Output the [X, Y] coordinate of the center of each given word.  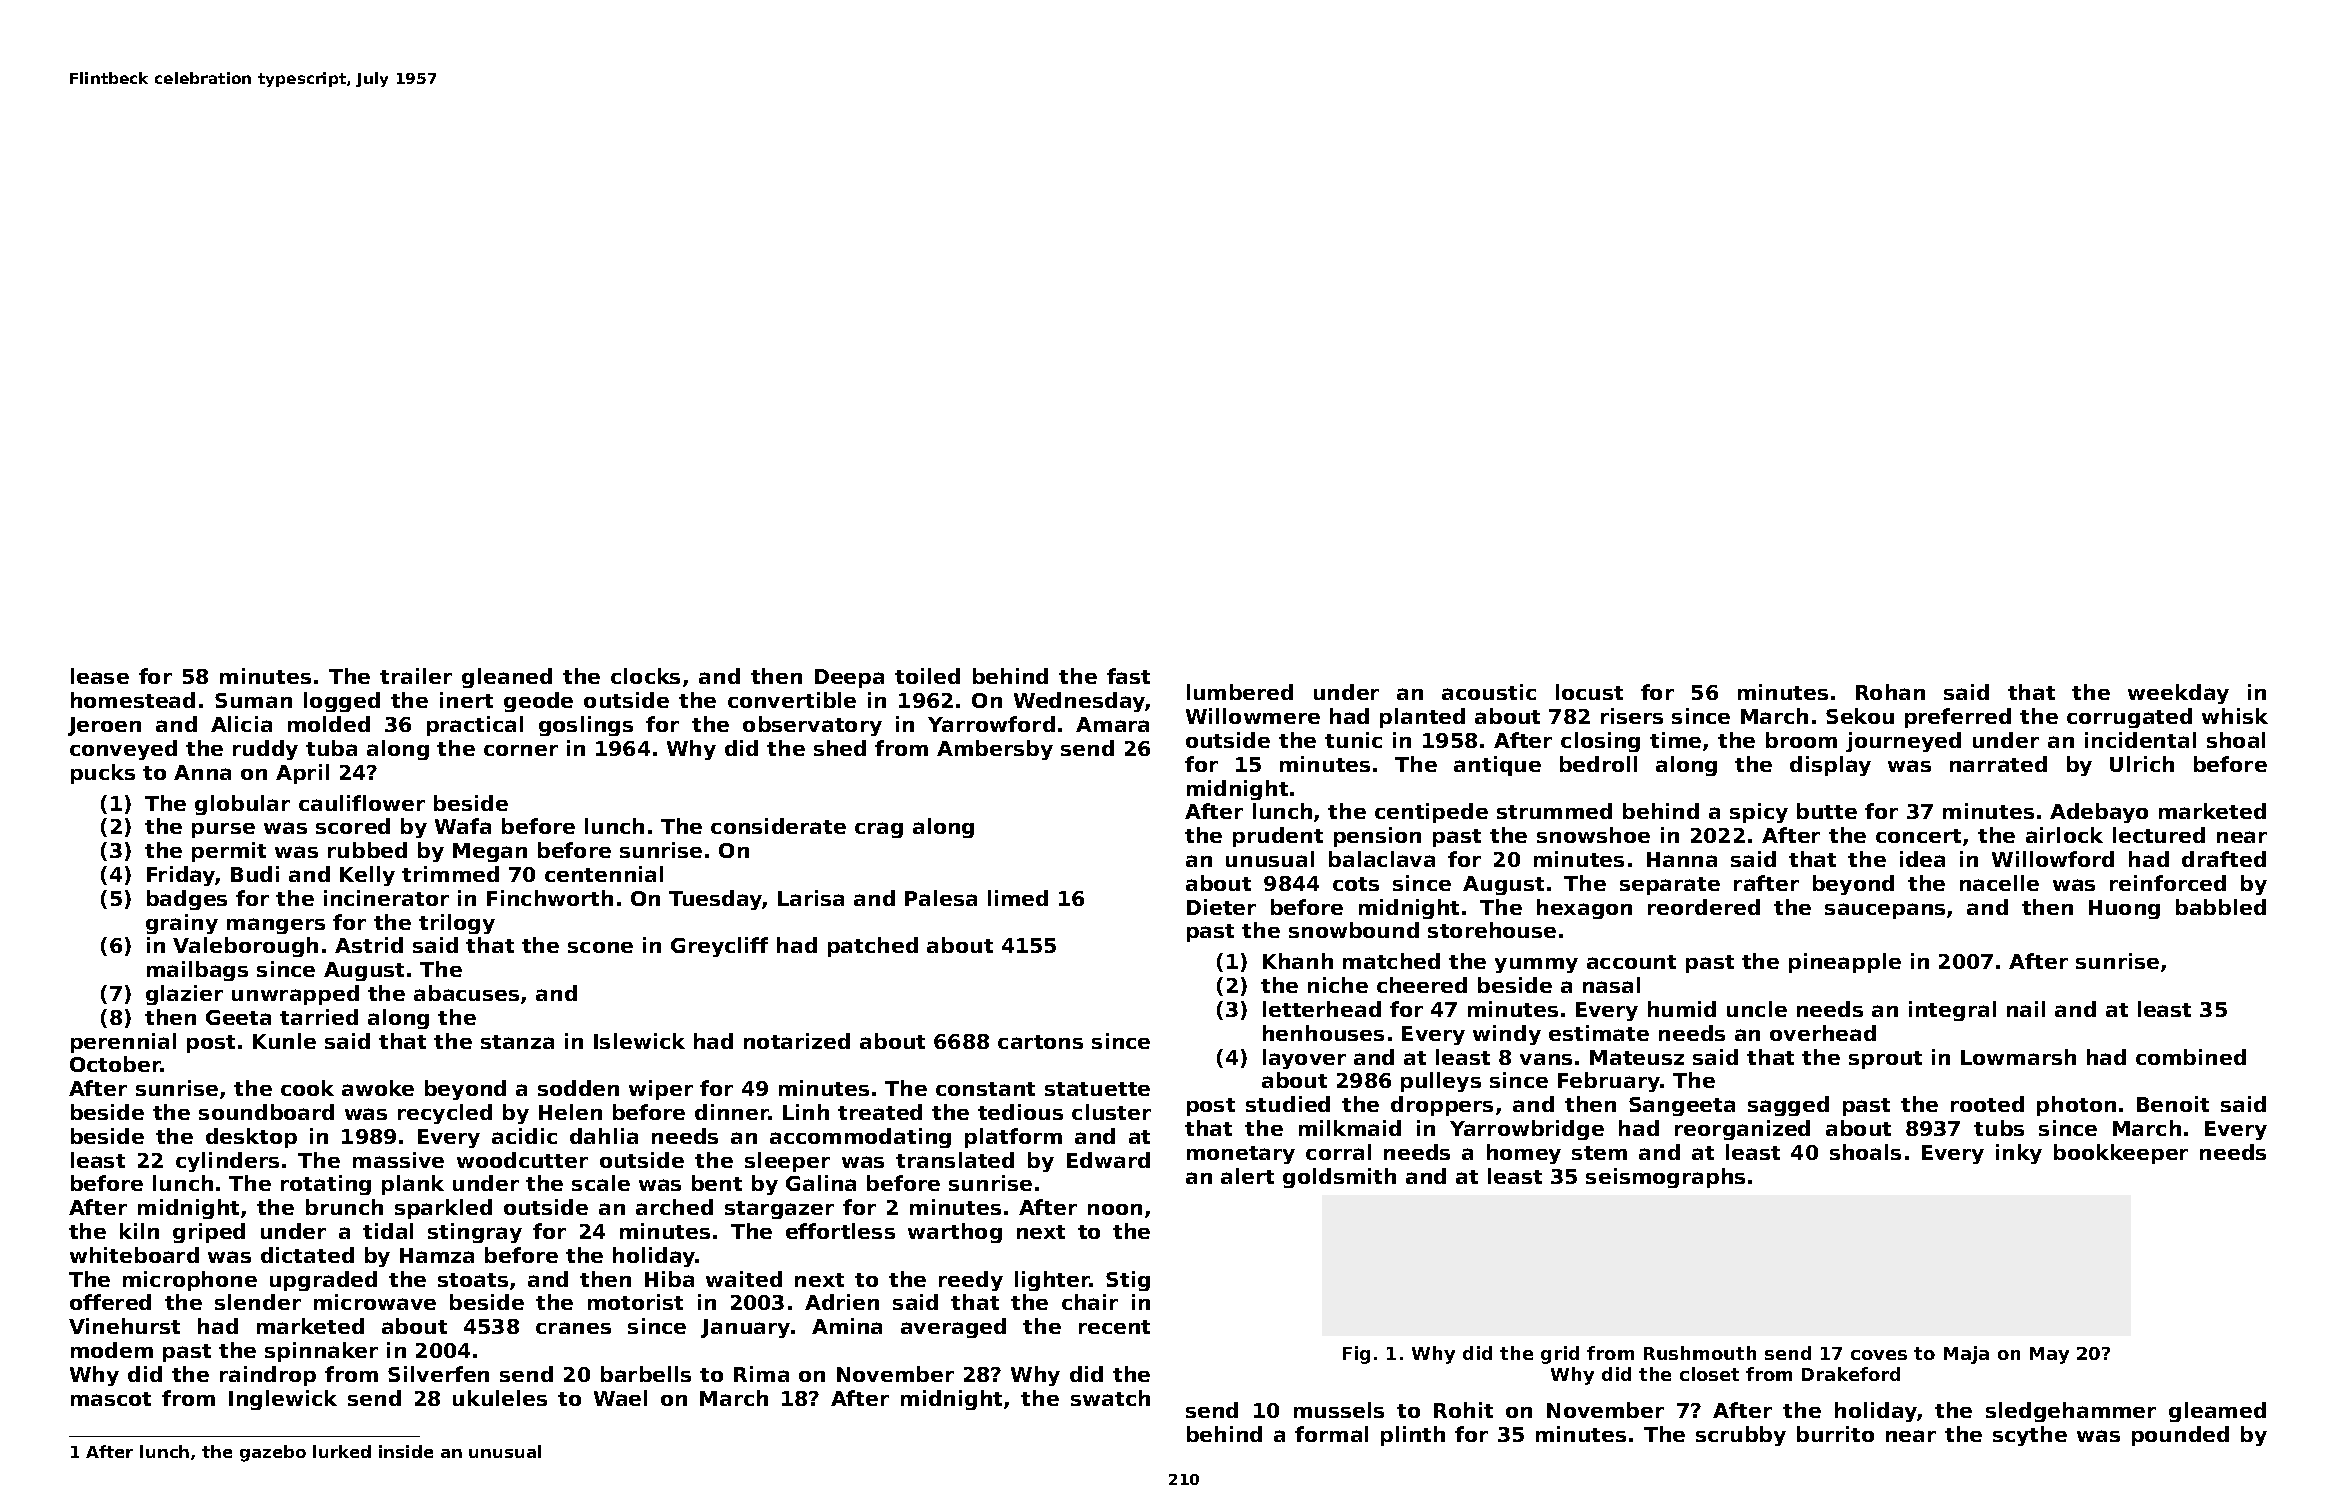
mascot [111, 1399]
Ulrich [2142, 764]
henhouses [1323, 1033]
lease [100, 676]
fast [1128, 676]
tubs [1999, 1128]
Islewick [639, 1041]
